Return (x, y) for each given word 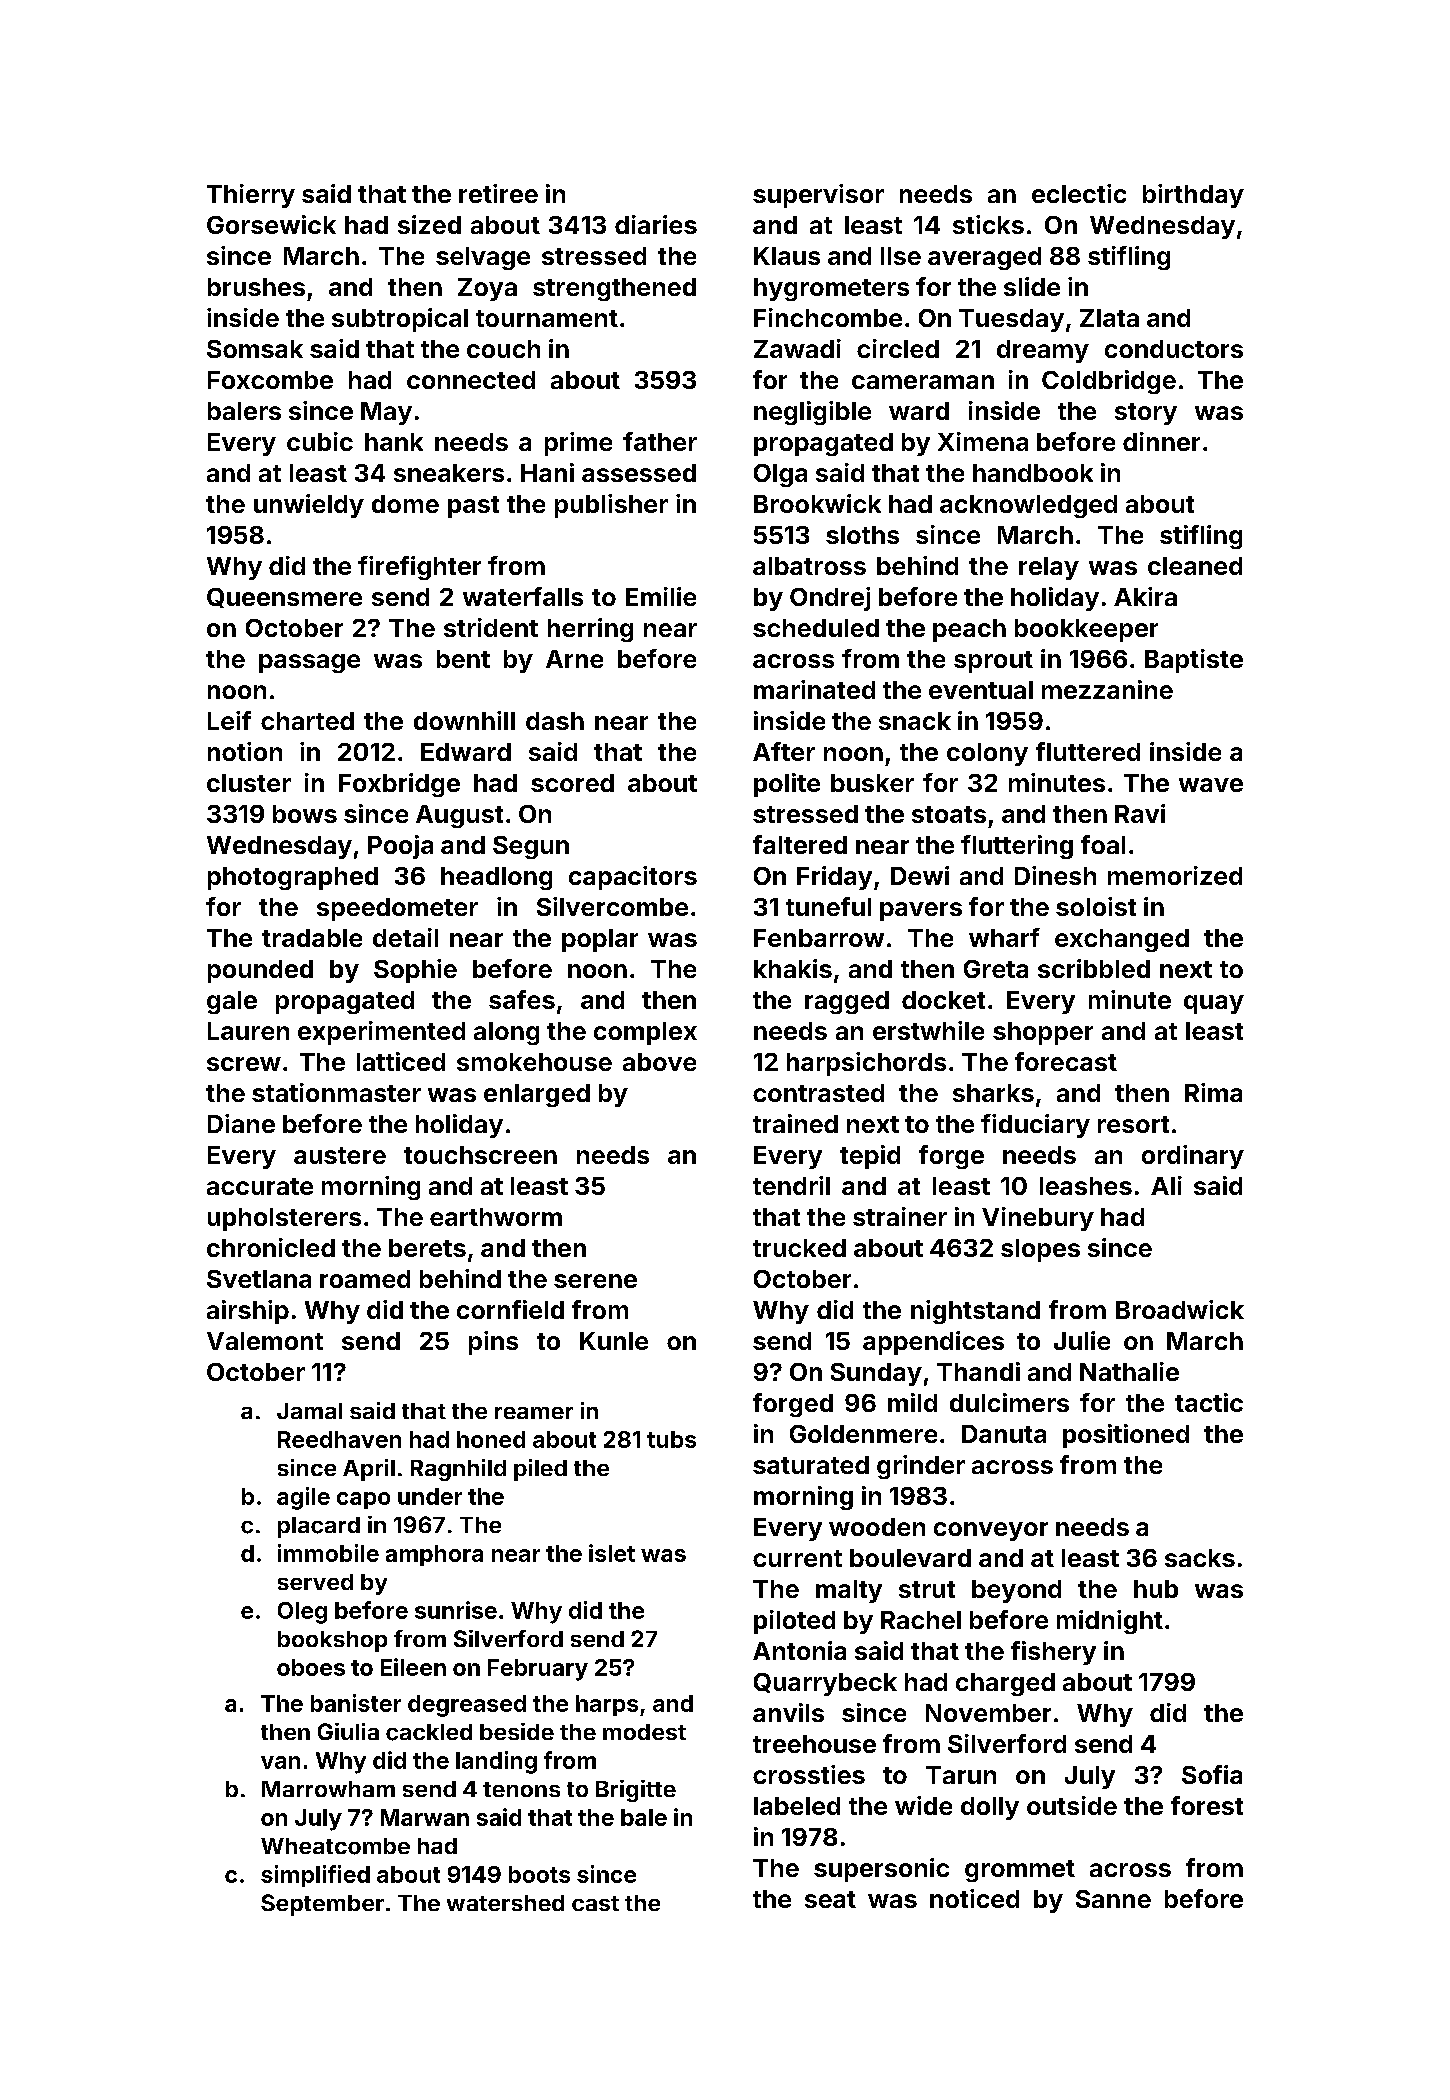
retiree (498, 193)
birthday (1193, 196)
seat (830, 1899)
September (322, 1905)
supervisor (818, 196)
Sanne (1113, 1899)
